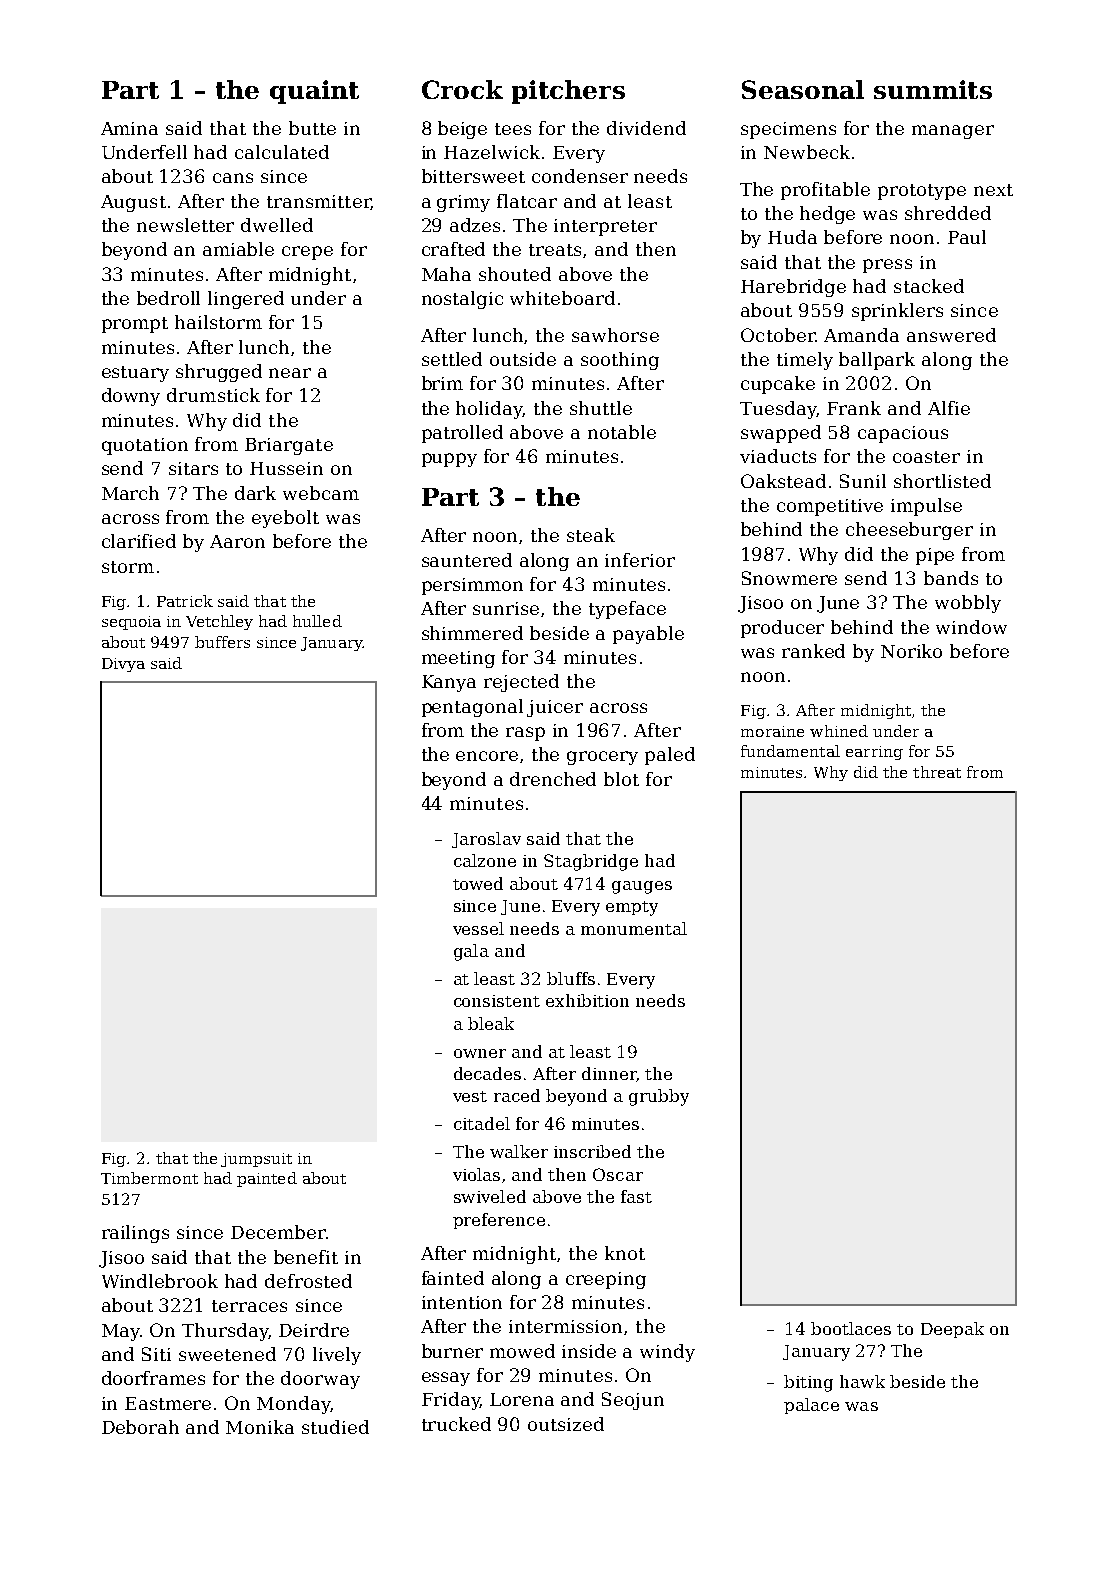  Describe the element at coordinates (140, 1427) in the document. I see `Deborah` at that location.
